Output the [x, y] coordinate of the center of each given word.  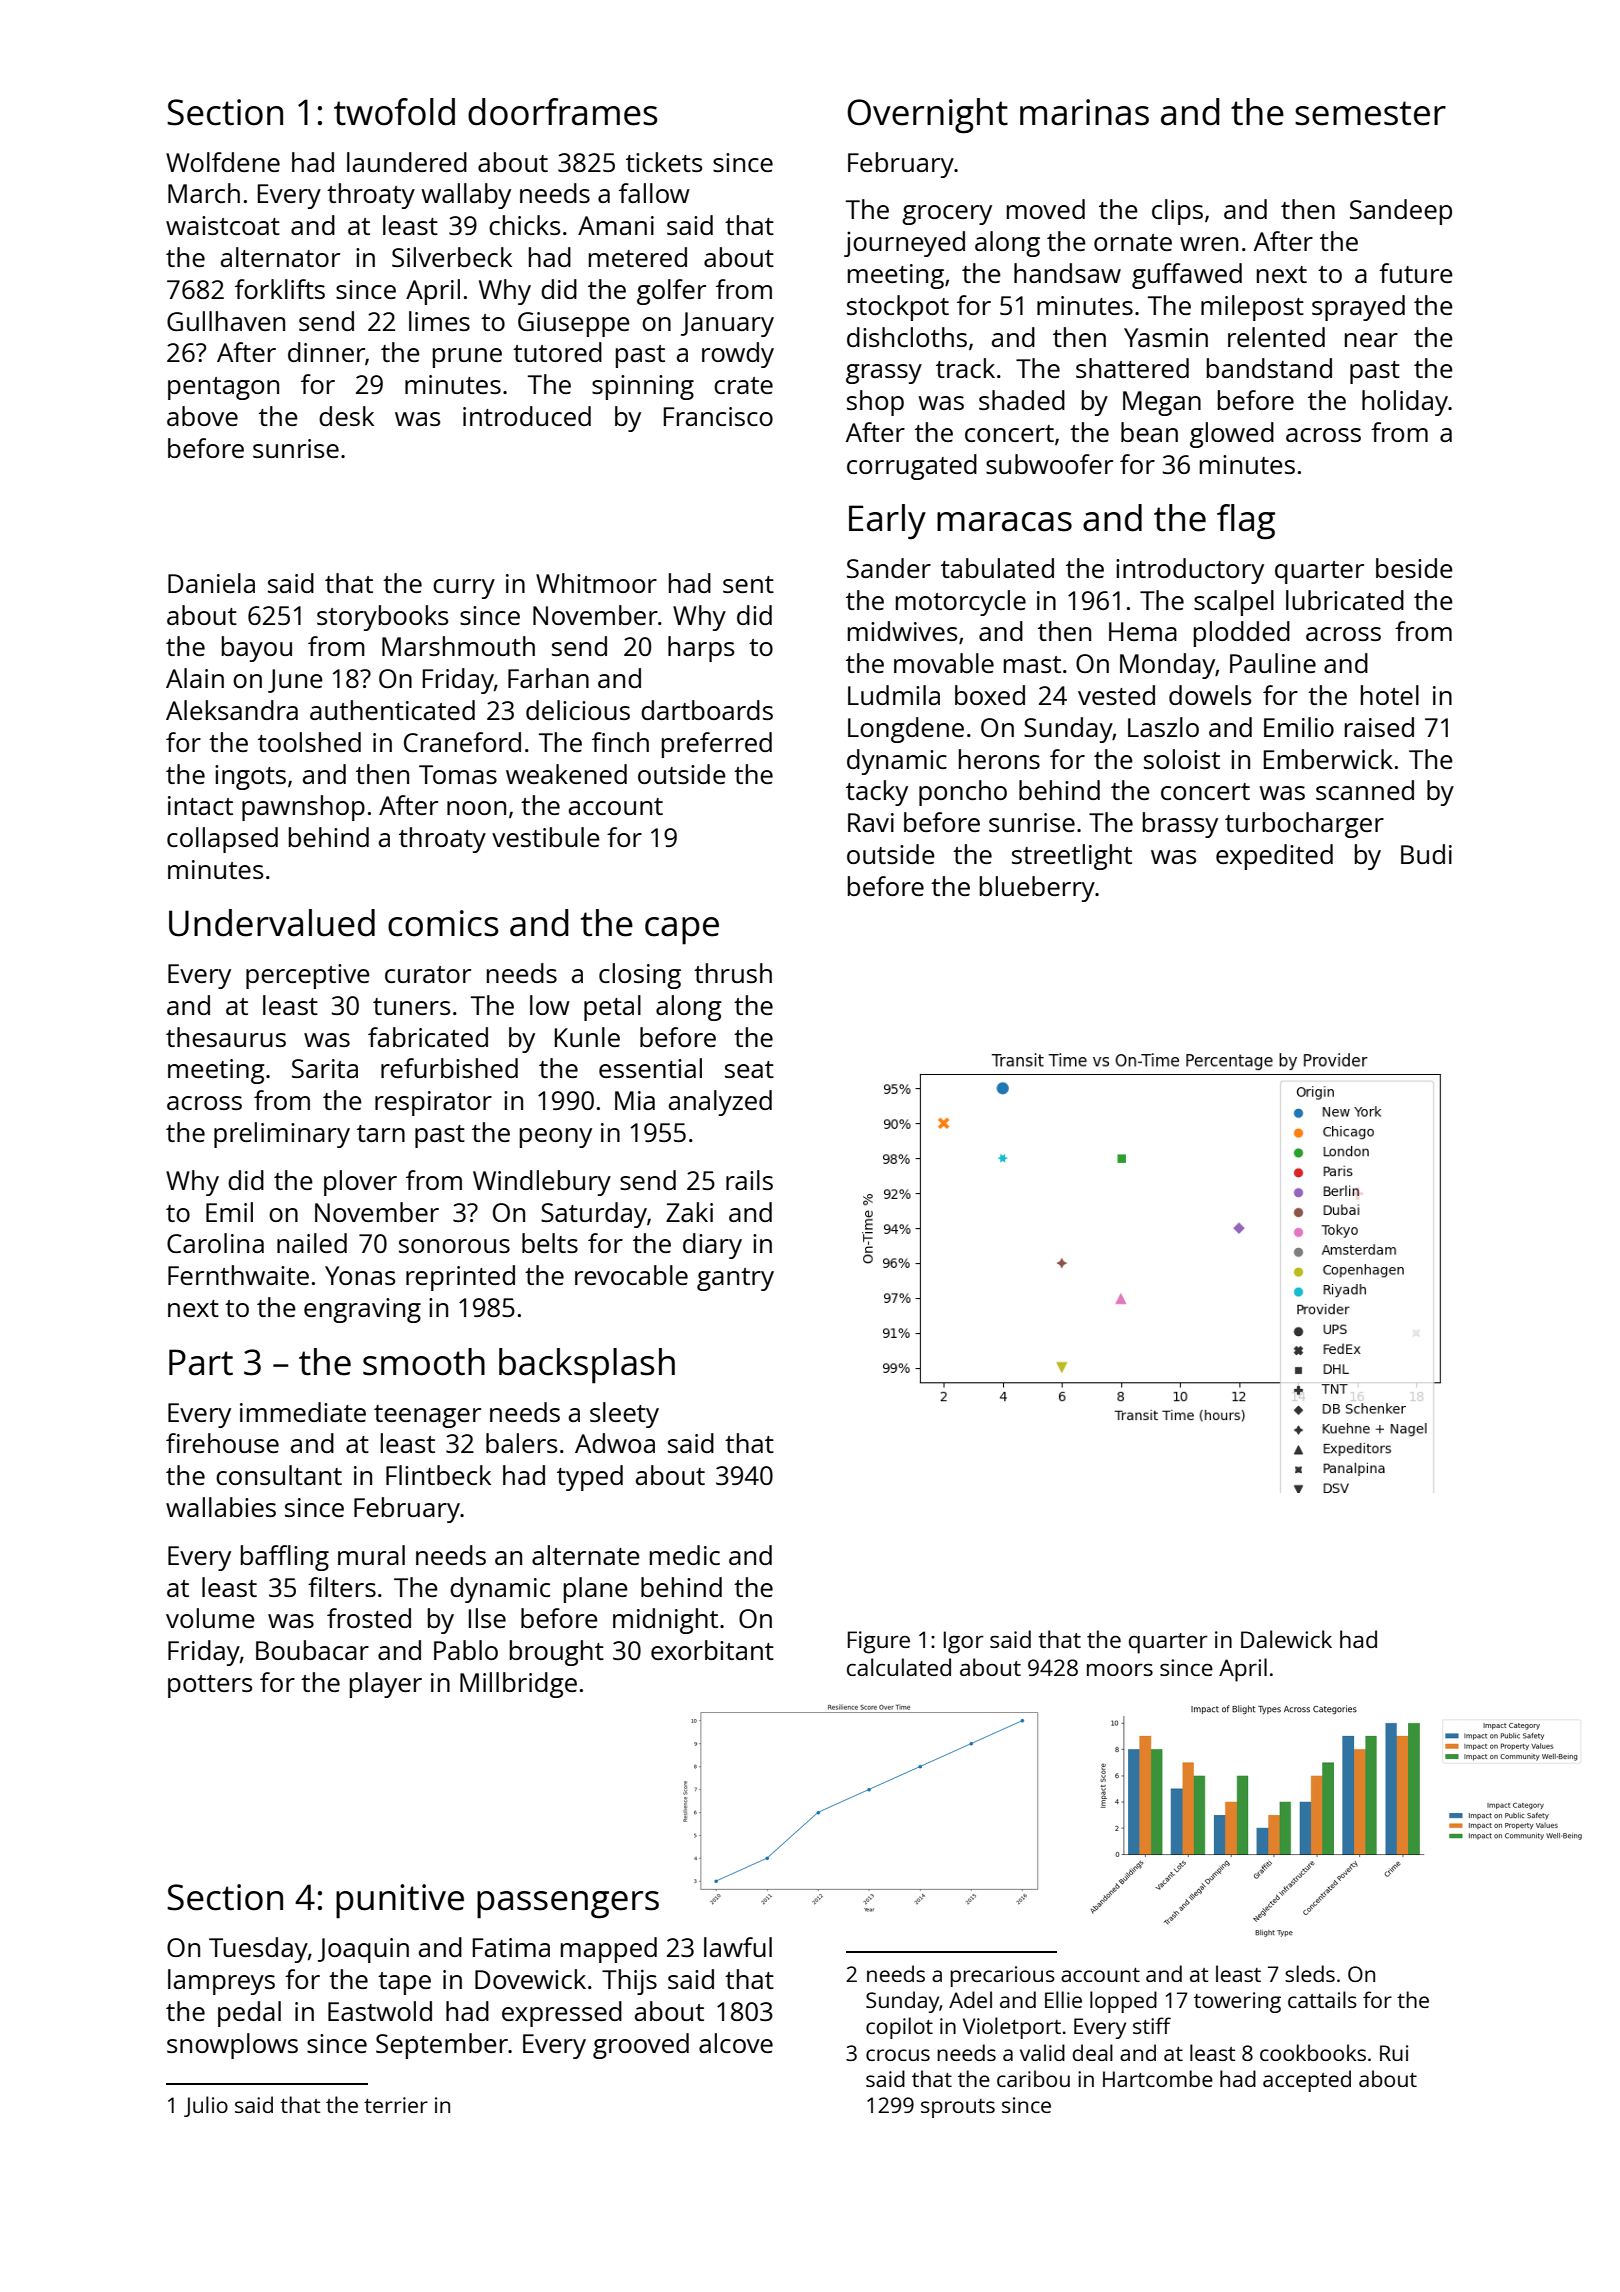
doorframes [562, 112]
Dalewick [1286, 1639]
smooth [424, 1362]
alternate [586, 1555]
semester [1370, 113]
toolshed [309, 742]
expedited [1274, 857]
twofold [394, 112]
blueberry [1037, 889]
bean [1149, 432]
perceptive [308, 976]
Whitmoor [596, 583]
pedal [249, 2014]
